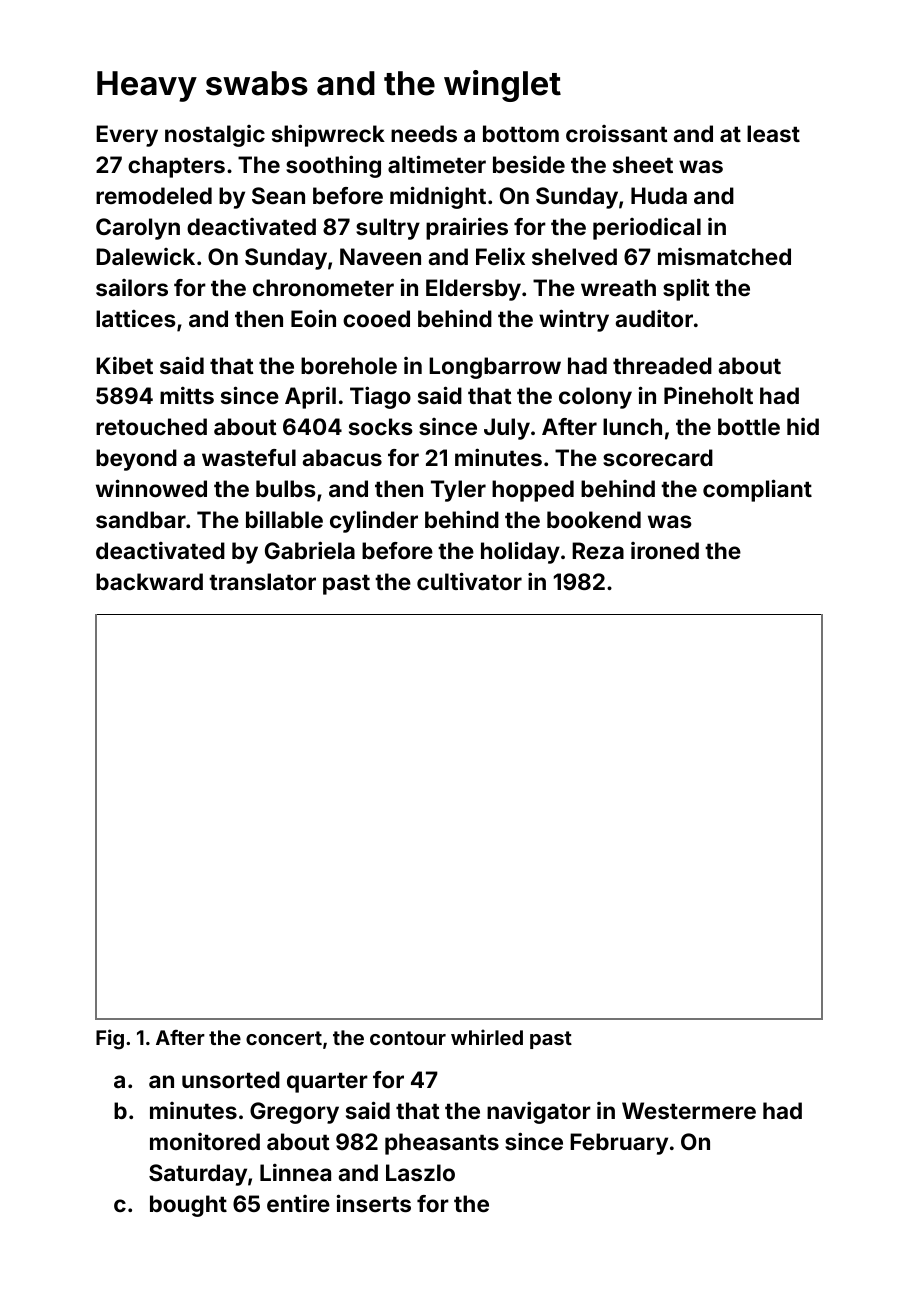 The image size is (918, 1304). Describe the element at coordinates (149, 581) in the page. I see `backward` at that location.
